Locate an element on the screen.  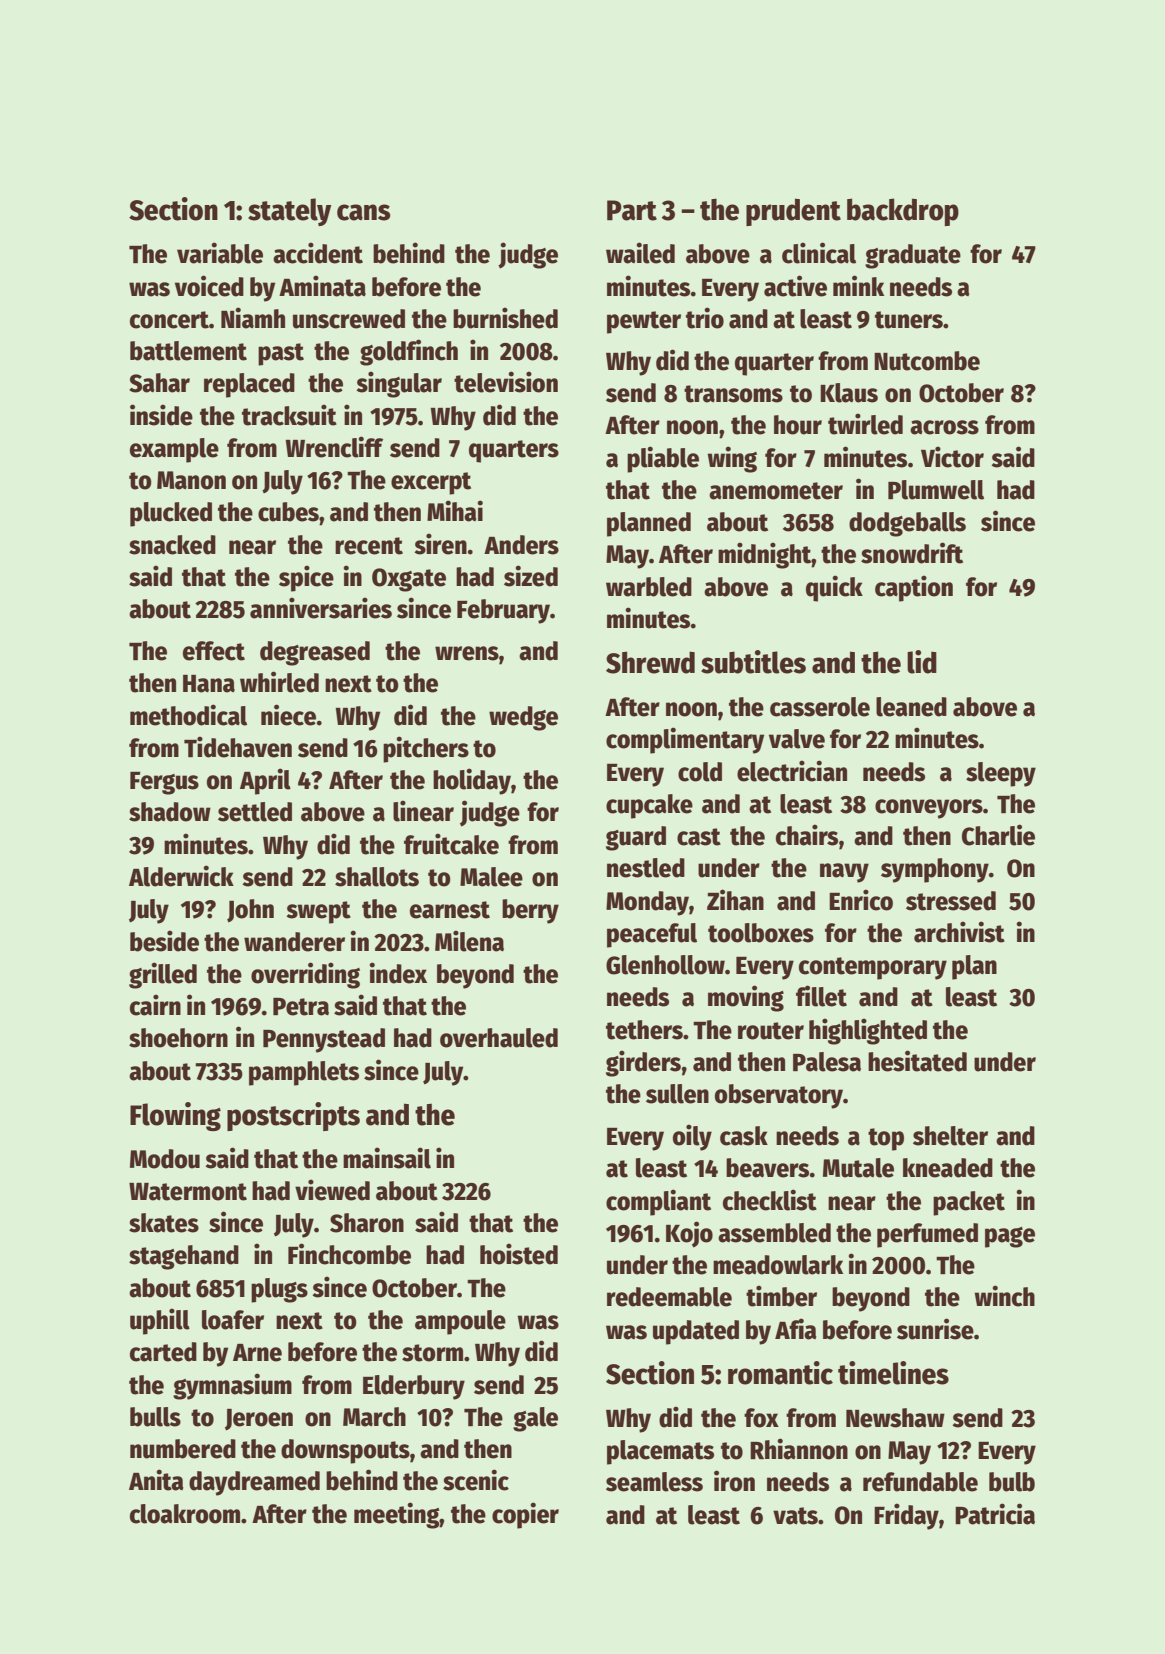
John is located at coordinates (250, 910).
